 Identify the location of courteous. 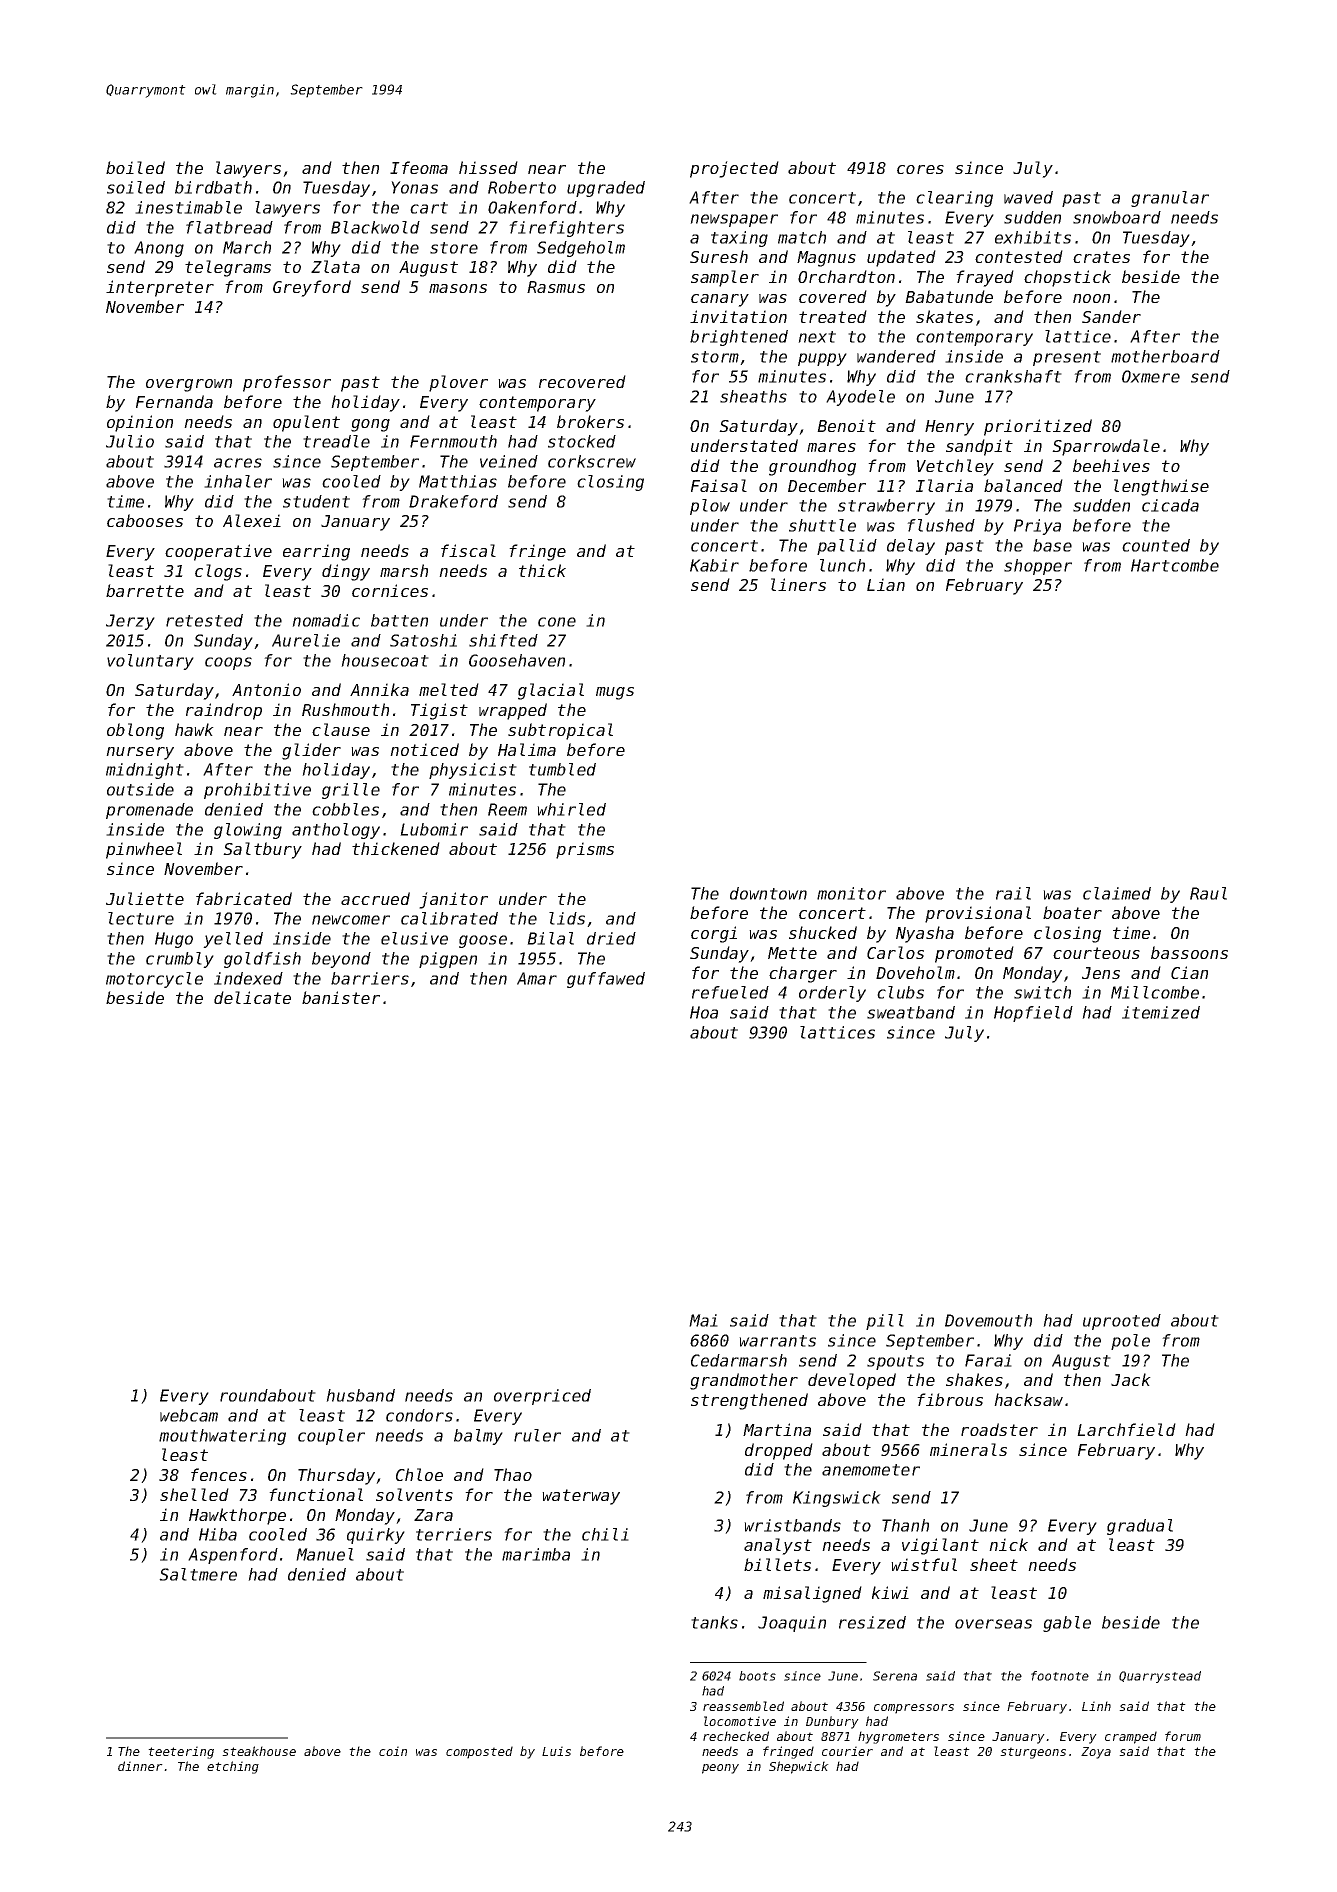
(1096, 953).
